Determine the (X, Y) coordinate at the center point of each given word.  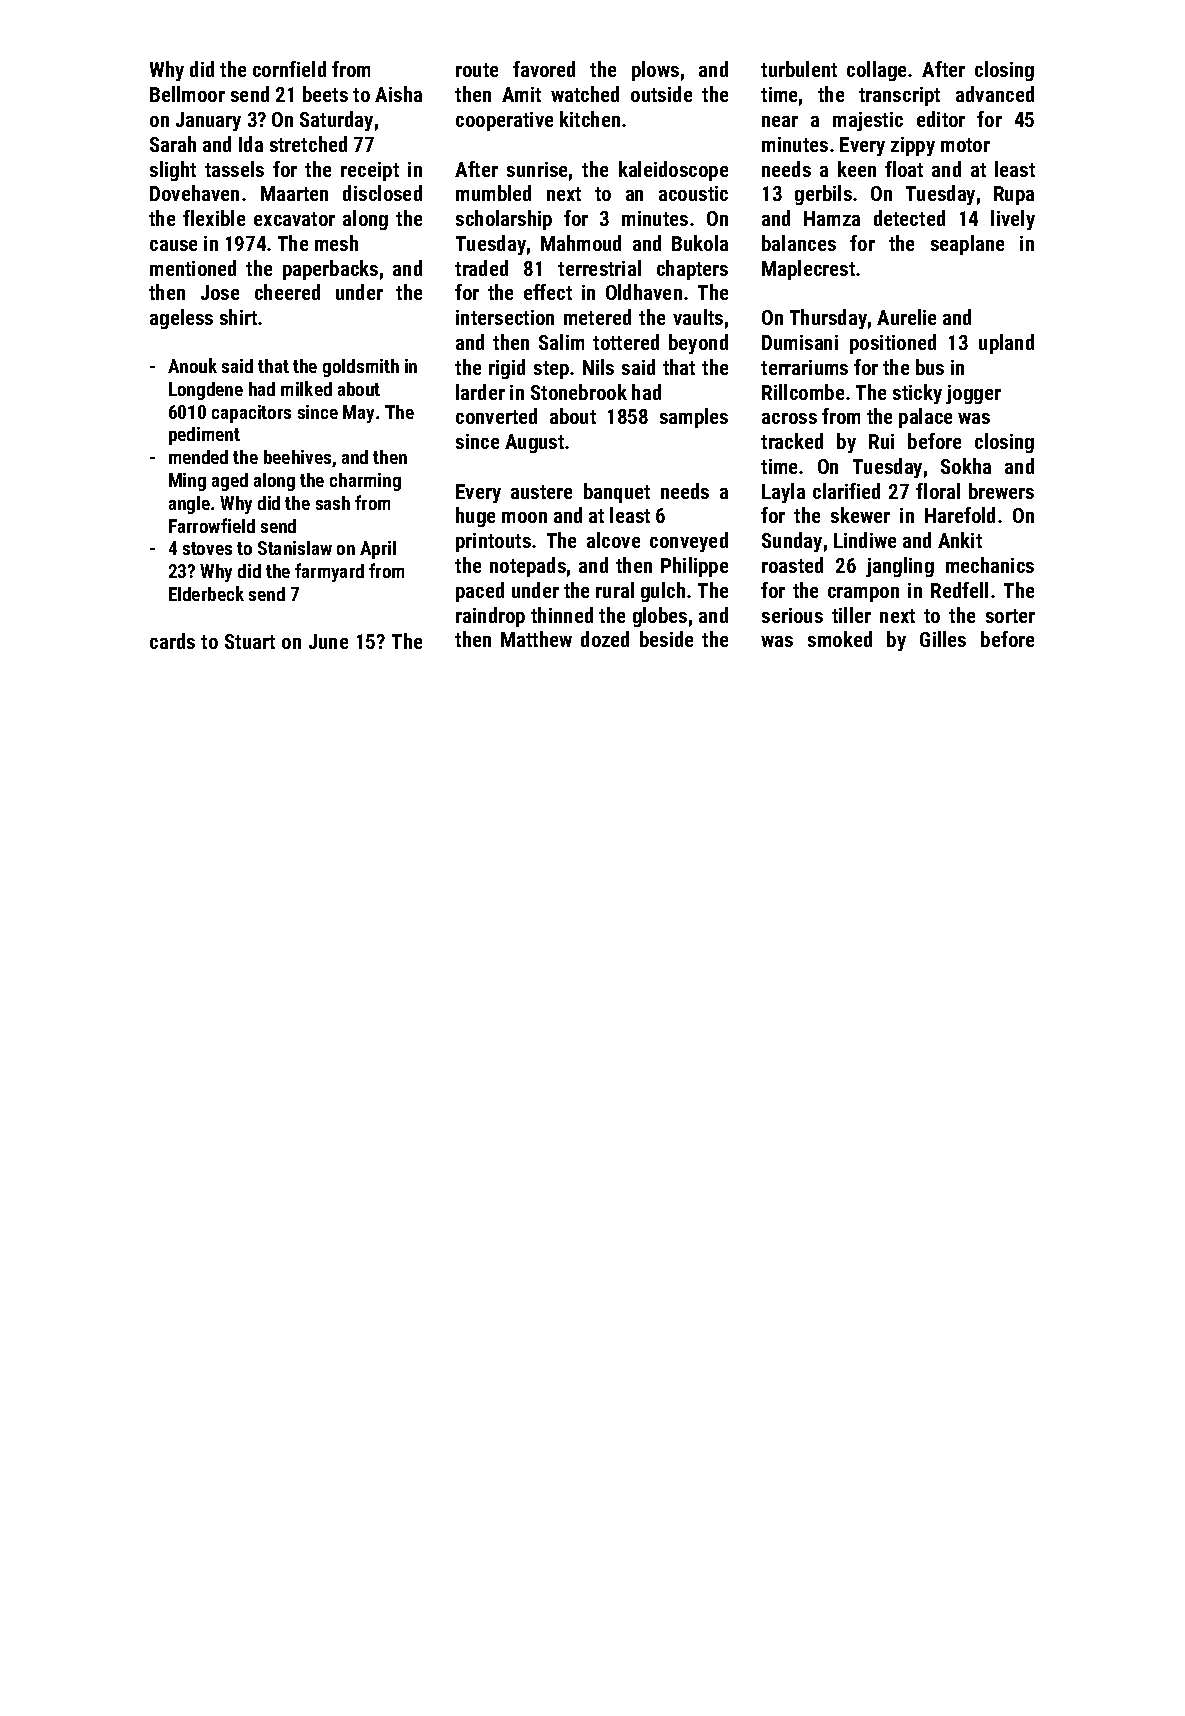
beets (325, 94)
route (477, 70)
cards (172, 641)
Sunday (792, 542)
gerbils (823, 195)
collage (876, 71)
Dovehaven (194, 193)
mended (198, 457)
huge (475, 517)
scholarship (504, 220)
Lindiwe (865, 540)
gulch (663, 592)
